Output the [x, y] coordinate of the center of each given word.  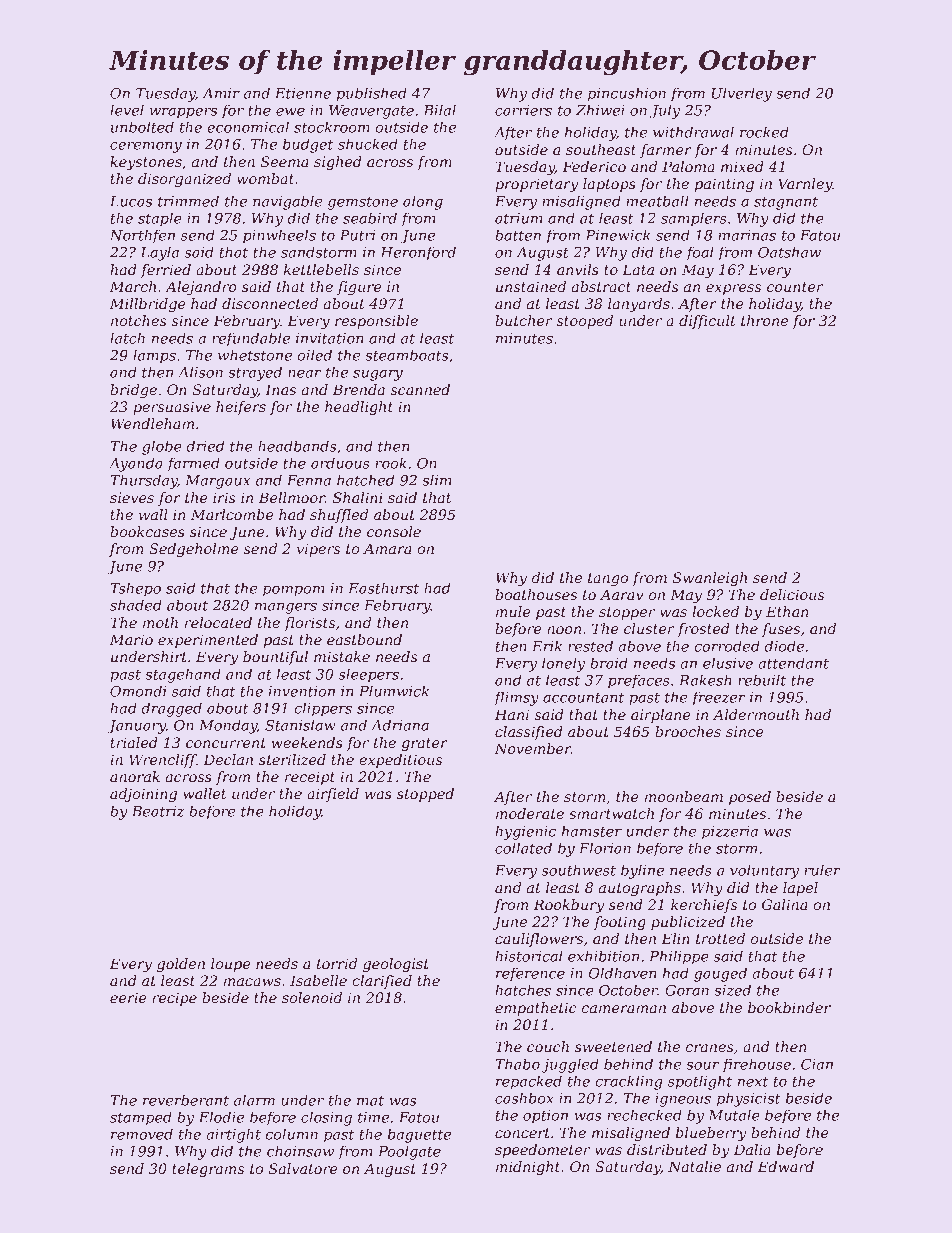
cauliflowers [539, 940]
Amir [221, 93]
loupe [230, 965]
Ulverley [742, 94]
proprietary [536, 185]
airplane [660, 716]
